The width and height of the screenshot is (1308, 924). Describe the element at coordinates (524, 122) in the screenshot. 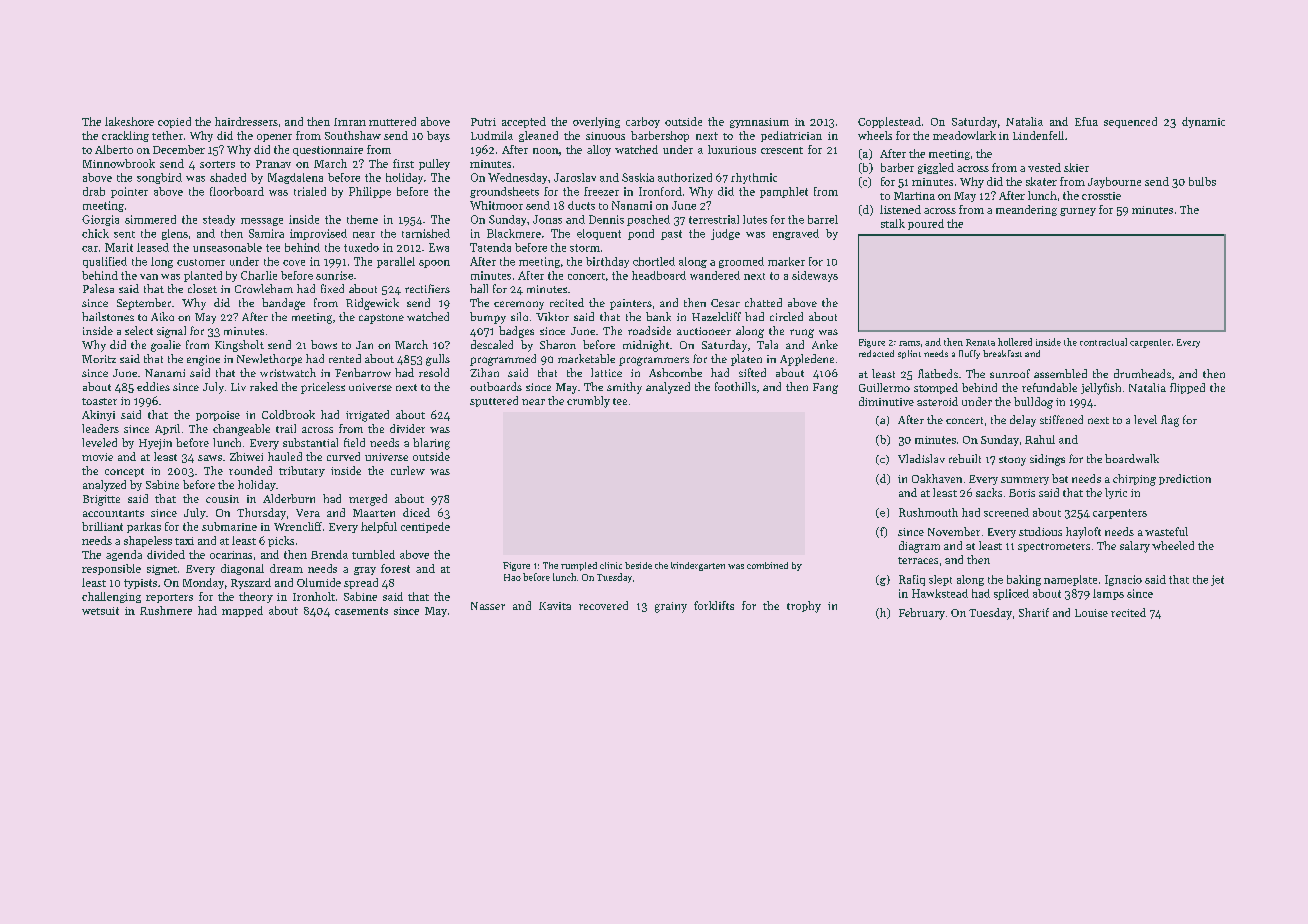

I see `accepted` at that location.
